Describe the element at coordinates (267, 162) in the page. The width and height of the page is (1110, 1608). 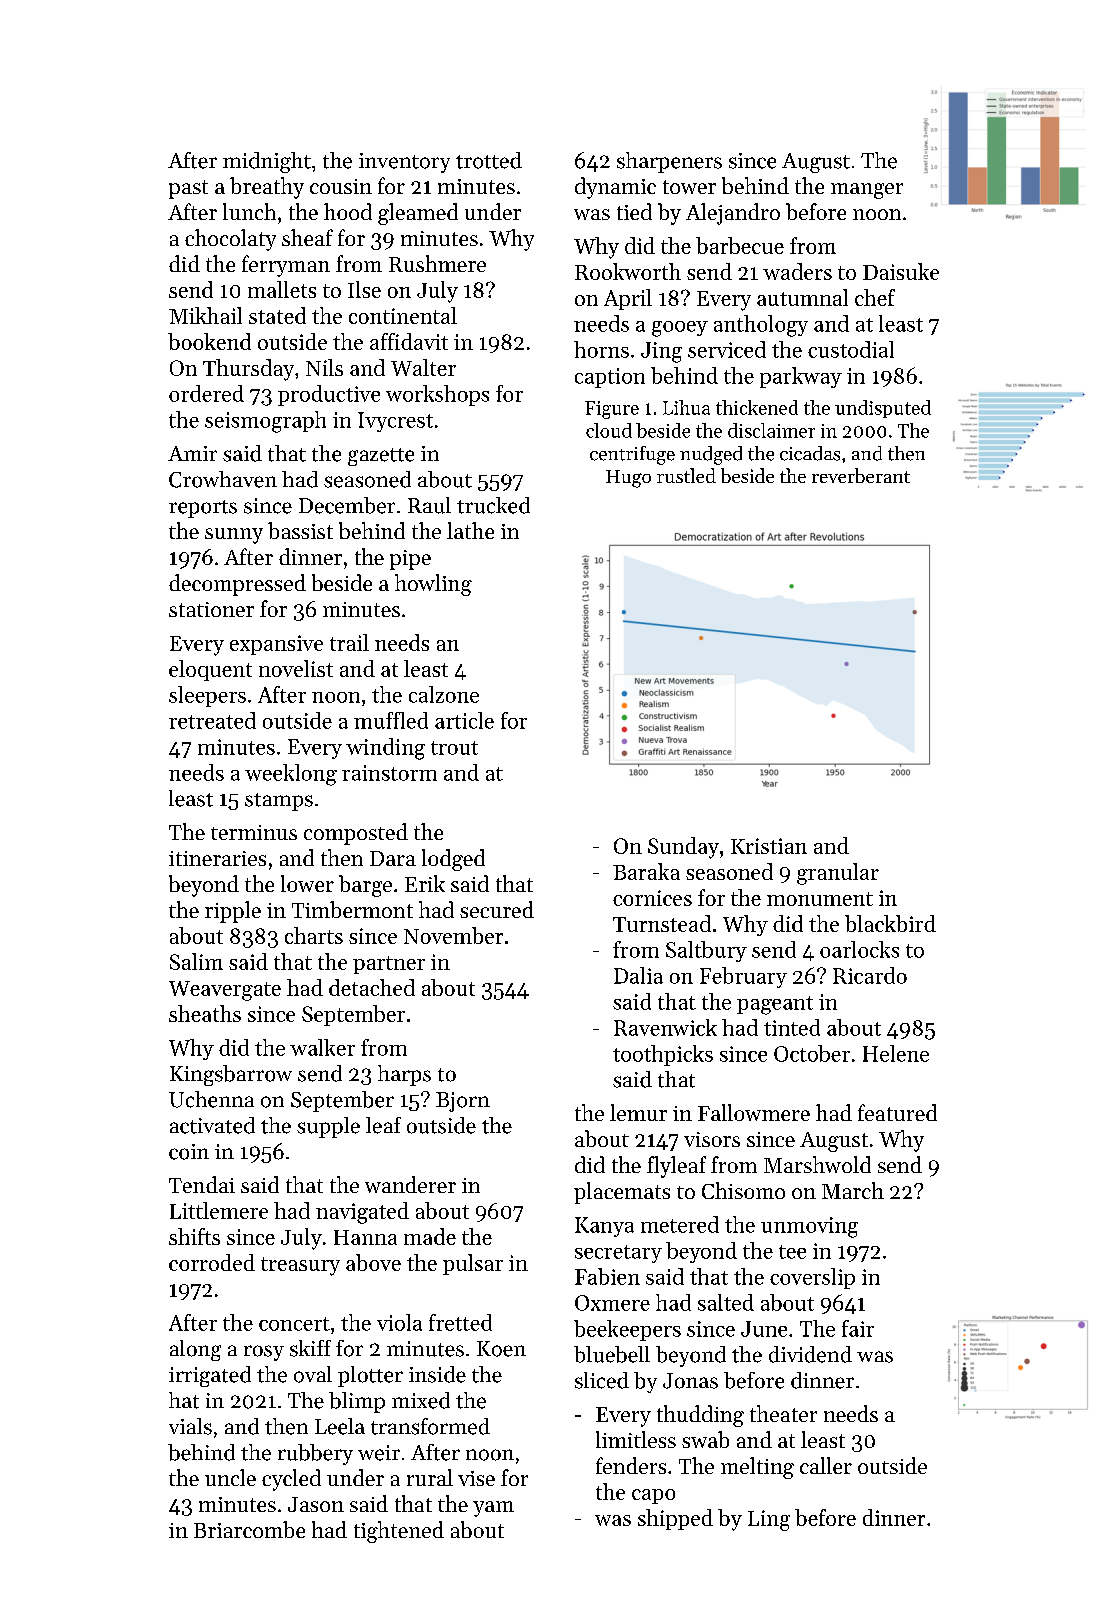
I see `midnight` at that location.
